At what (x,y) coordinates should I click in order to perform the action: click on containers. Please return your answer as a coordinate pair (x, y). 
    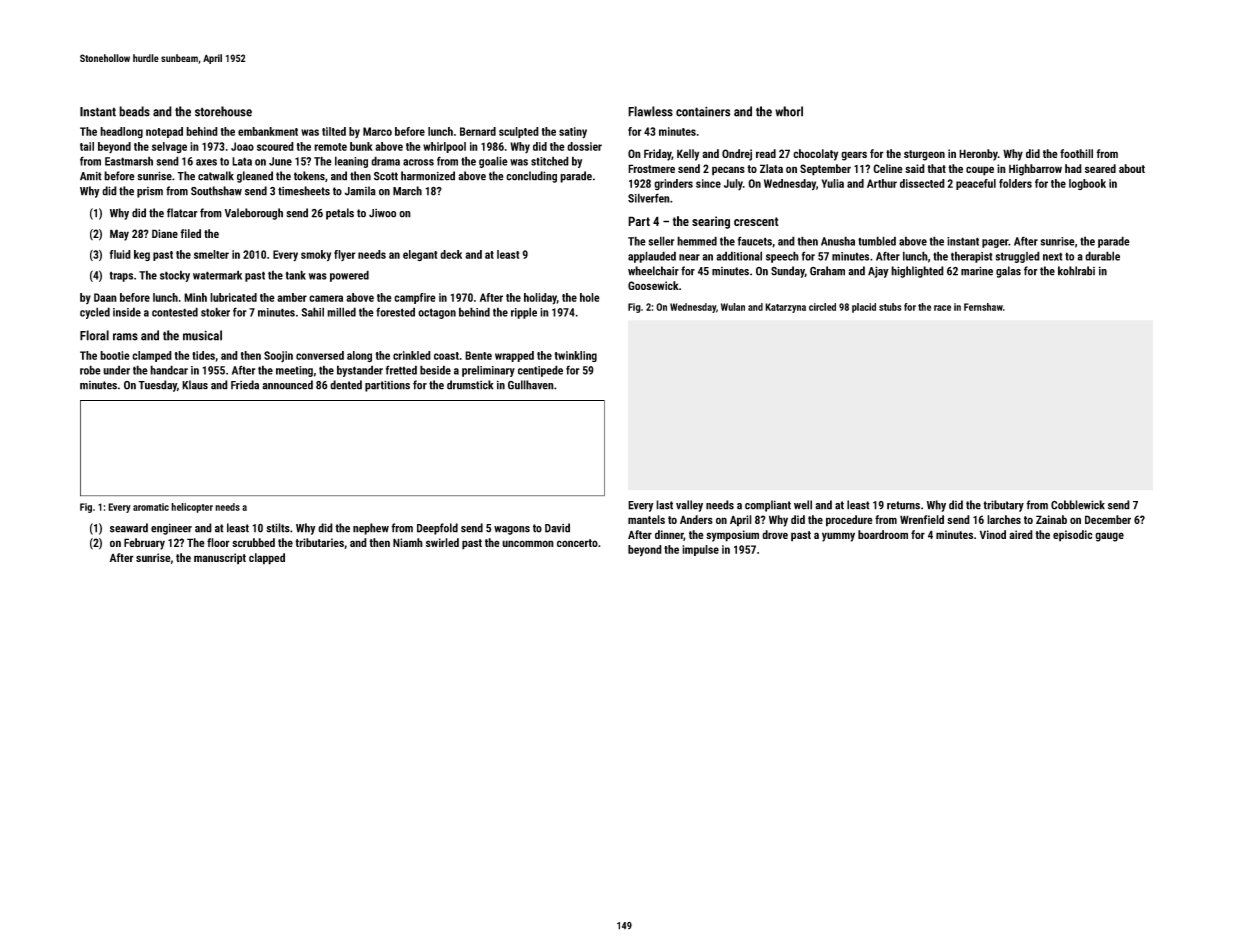
    Looking at the image, I should click on (703, 111).
